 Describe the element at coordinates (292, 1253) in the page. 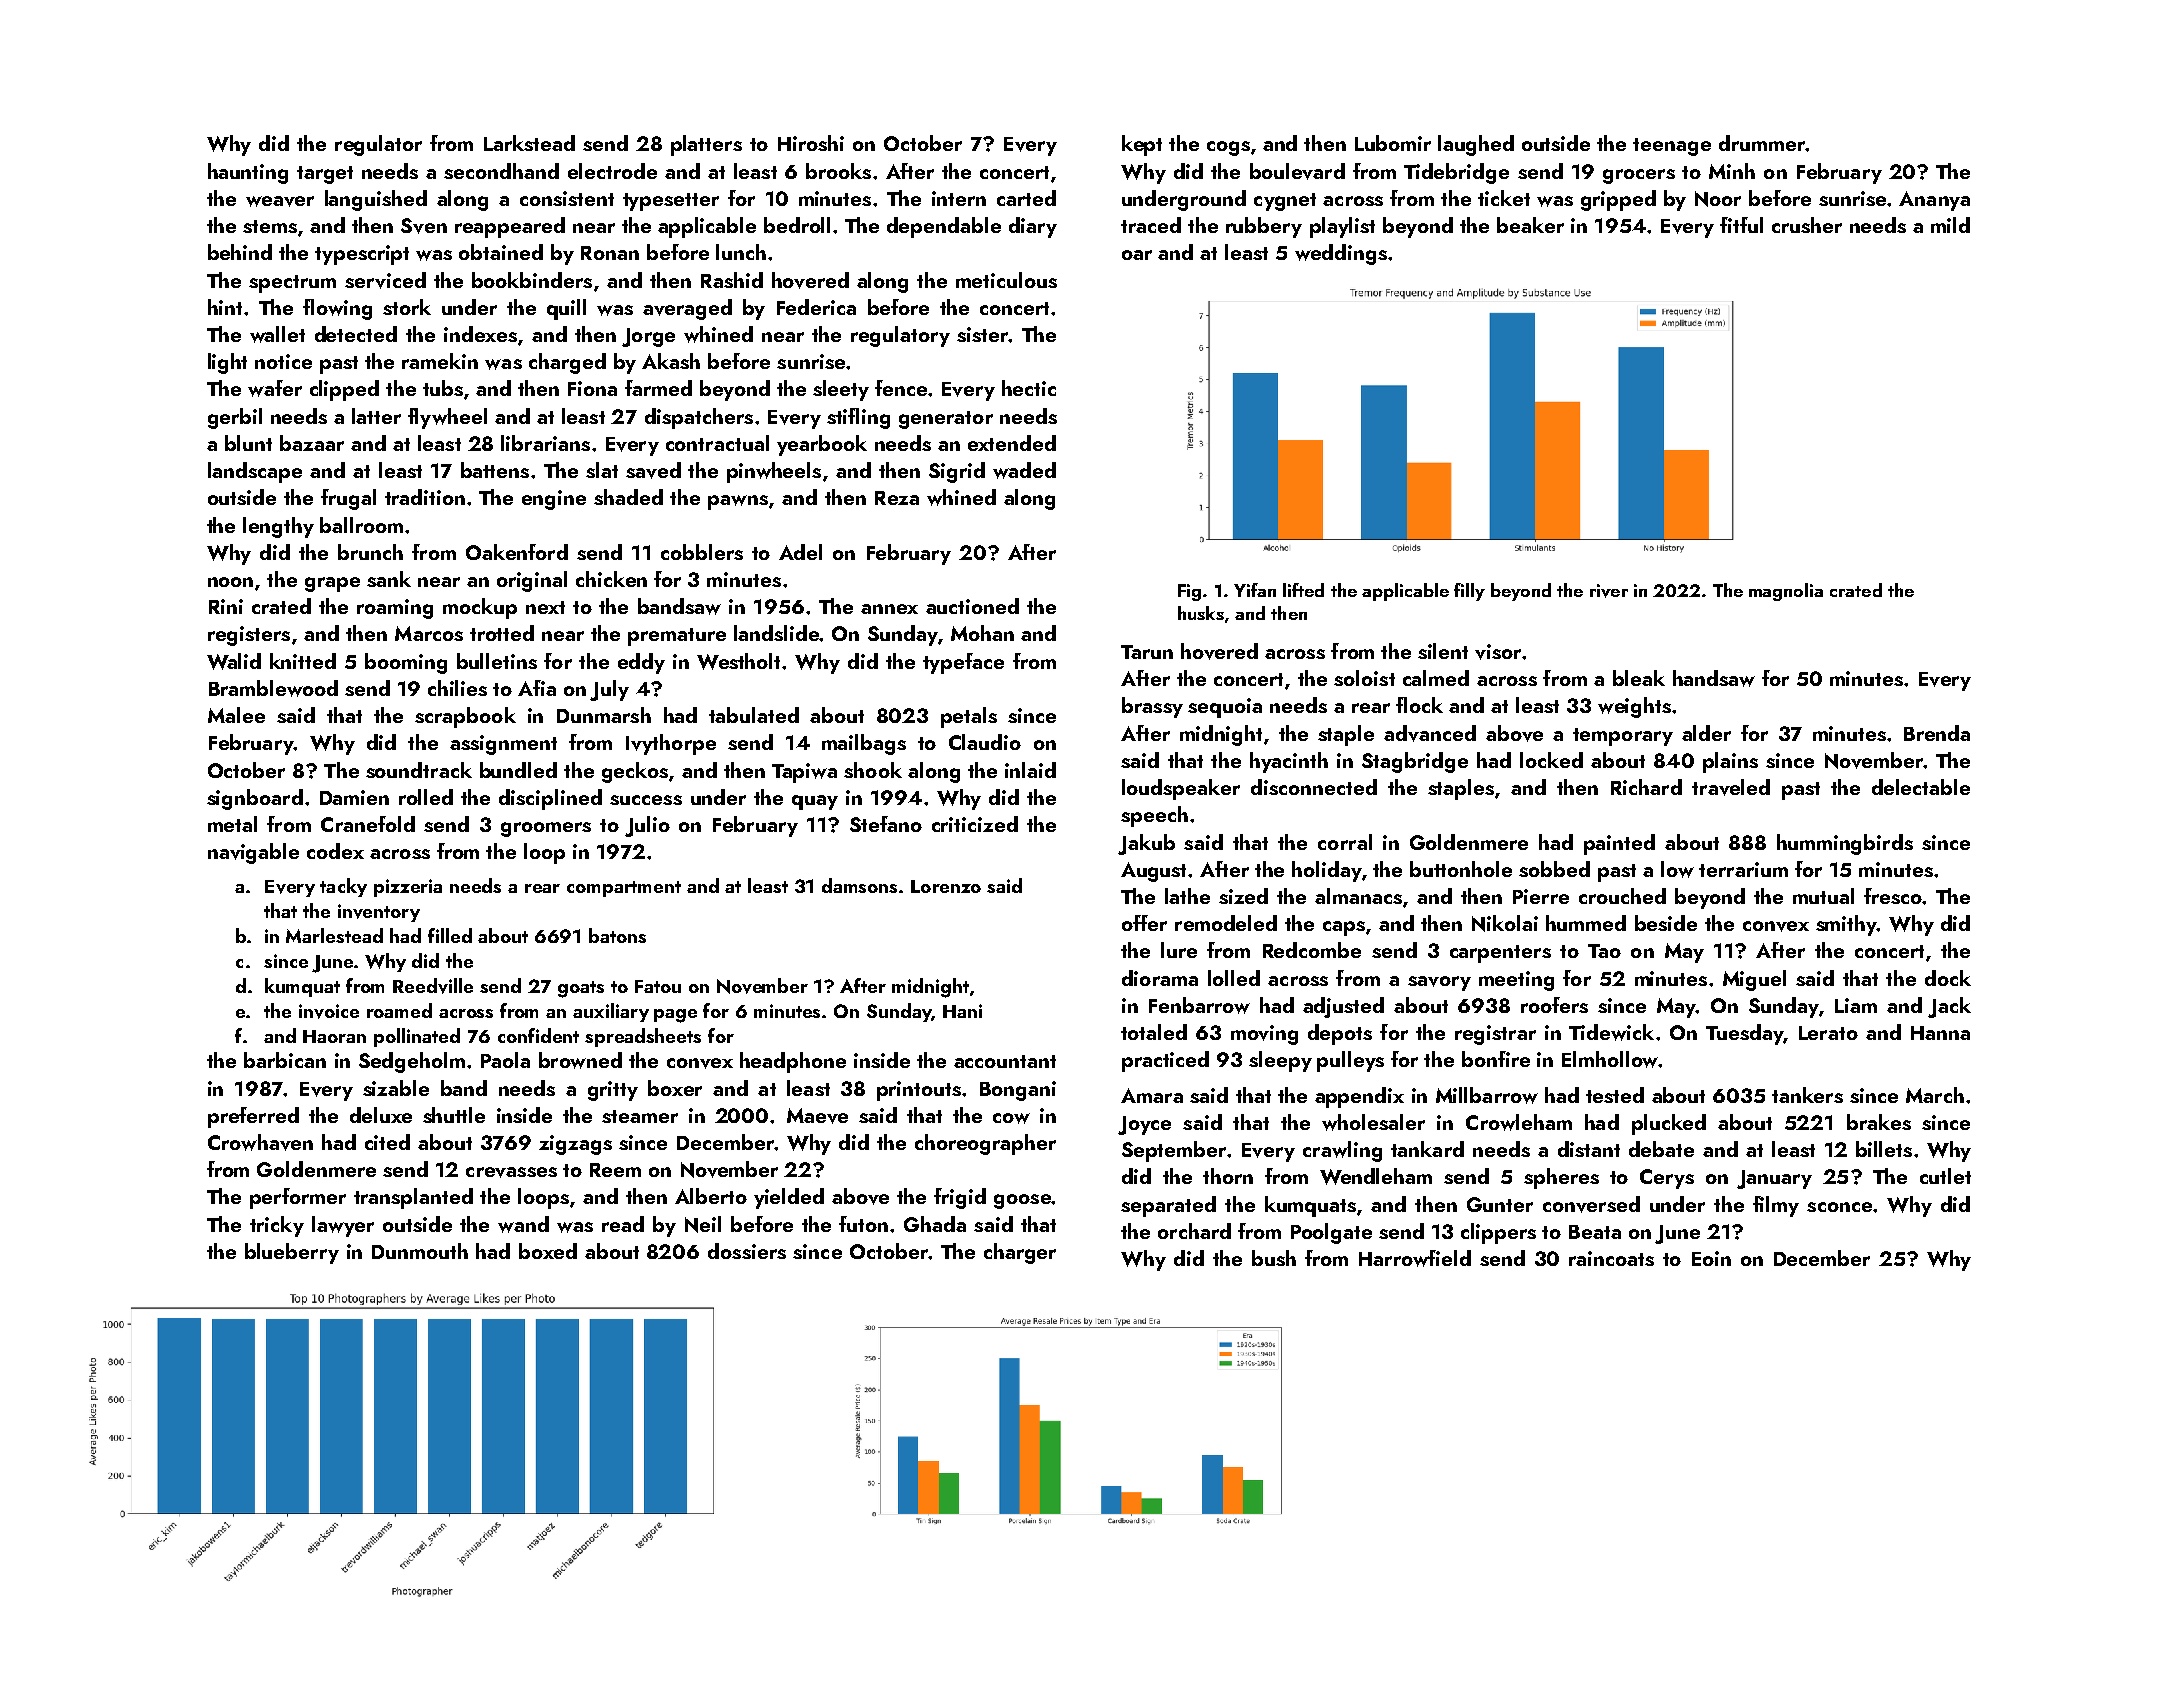

I see `blueberry` at that location.
